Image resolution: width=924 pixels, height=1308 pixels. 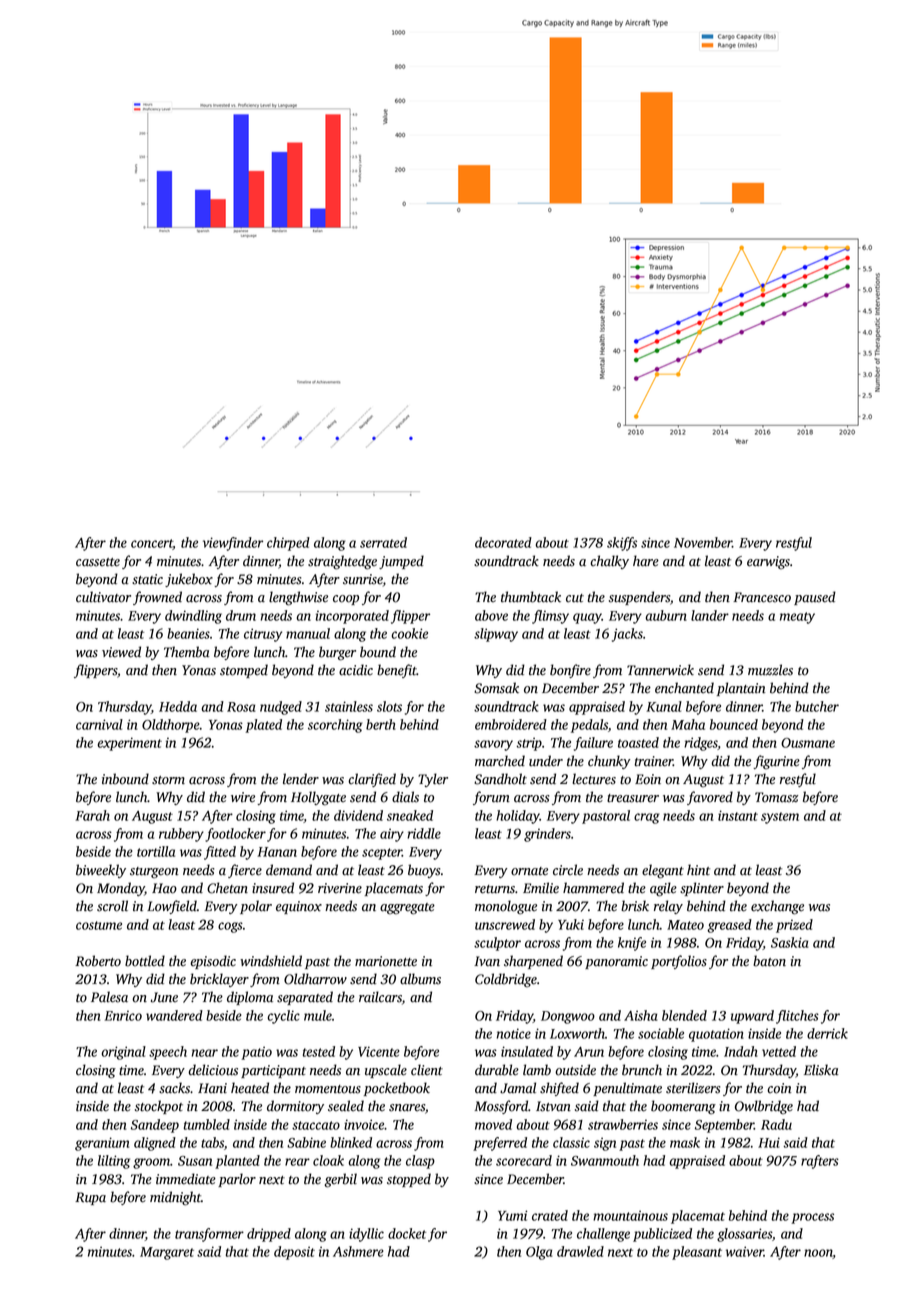 What do you see at coordinates (288, 544) in the screenshot?
I see `chirped` at bounding box center [288, 544].
